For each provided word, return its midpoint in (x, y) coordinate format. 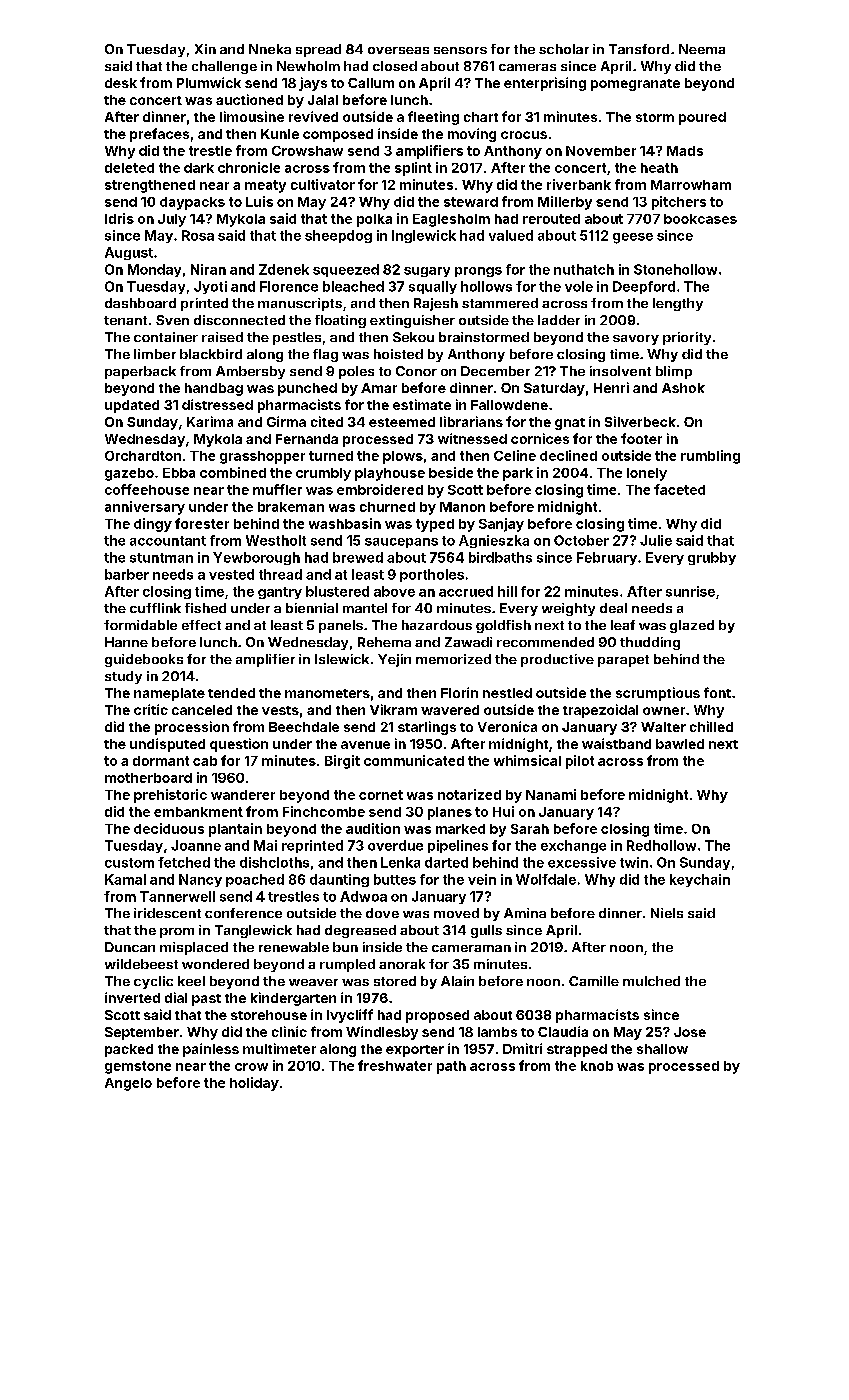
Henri (611, 387)
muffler (277, 489)
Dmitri (522, 1048)
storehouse (269, 1015)
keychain (700, 880)
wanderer (243, 795)
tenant (125, 320)
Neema (702, 49)
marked (460, 829)
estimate (422, 404)
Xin (205, 49)
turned (331, 456)
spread (318, 50)
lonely (647, 474)
